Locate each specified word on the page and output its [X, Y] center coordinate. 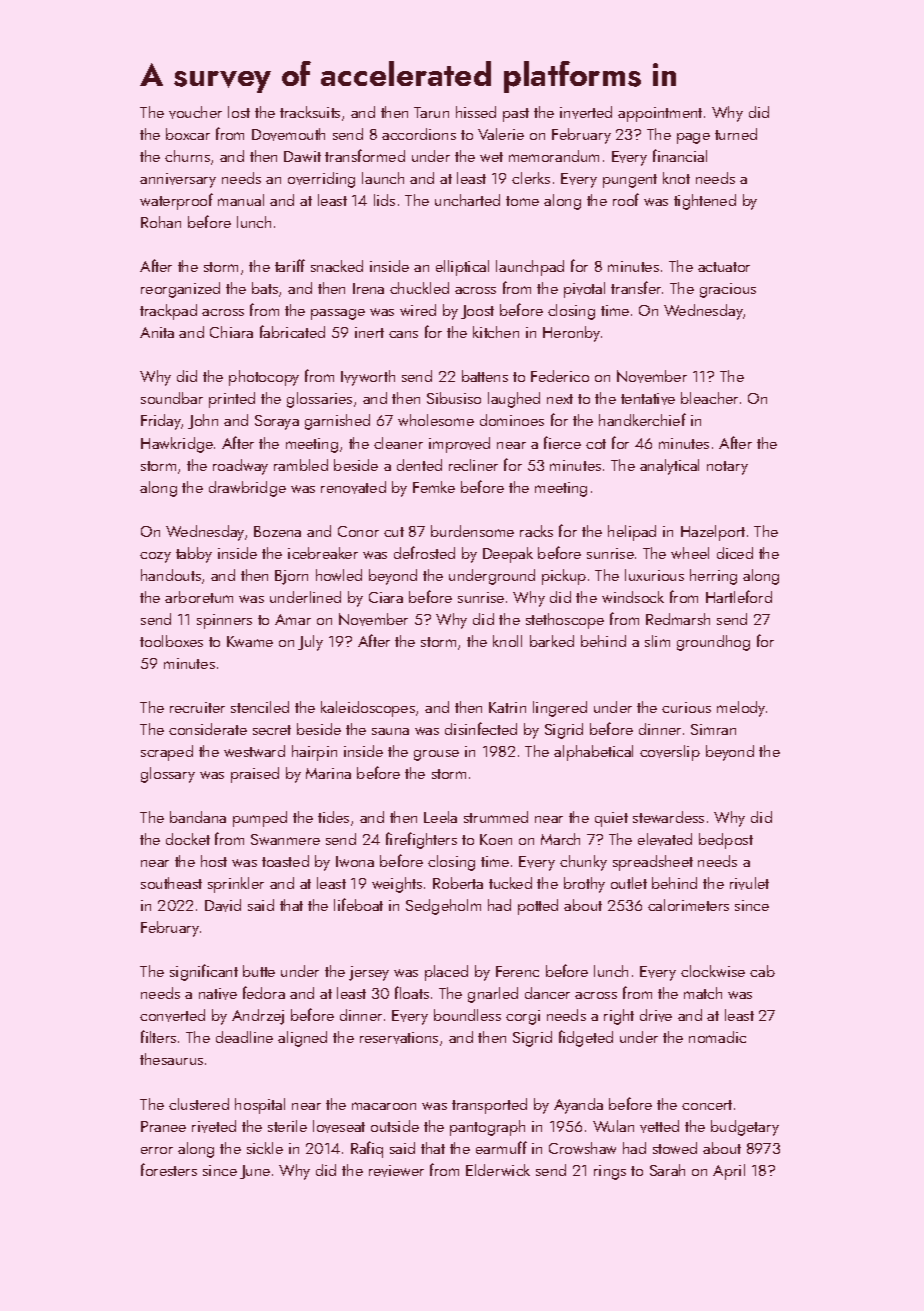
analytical [669, 467]
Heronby [571, 334]
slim [657, 641]
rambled [301, 465]
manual [241, 200]
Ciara [386, 597]
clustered [199, 1104]
